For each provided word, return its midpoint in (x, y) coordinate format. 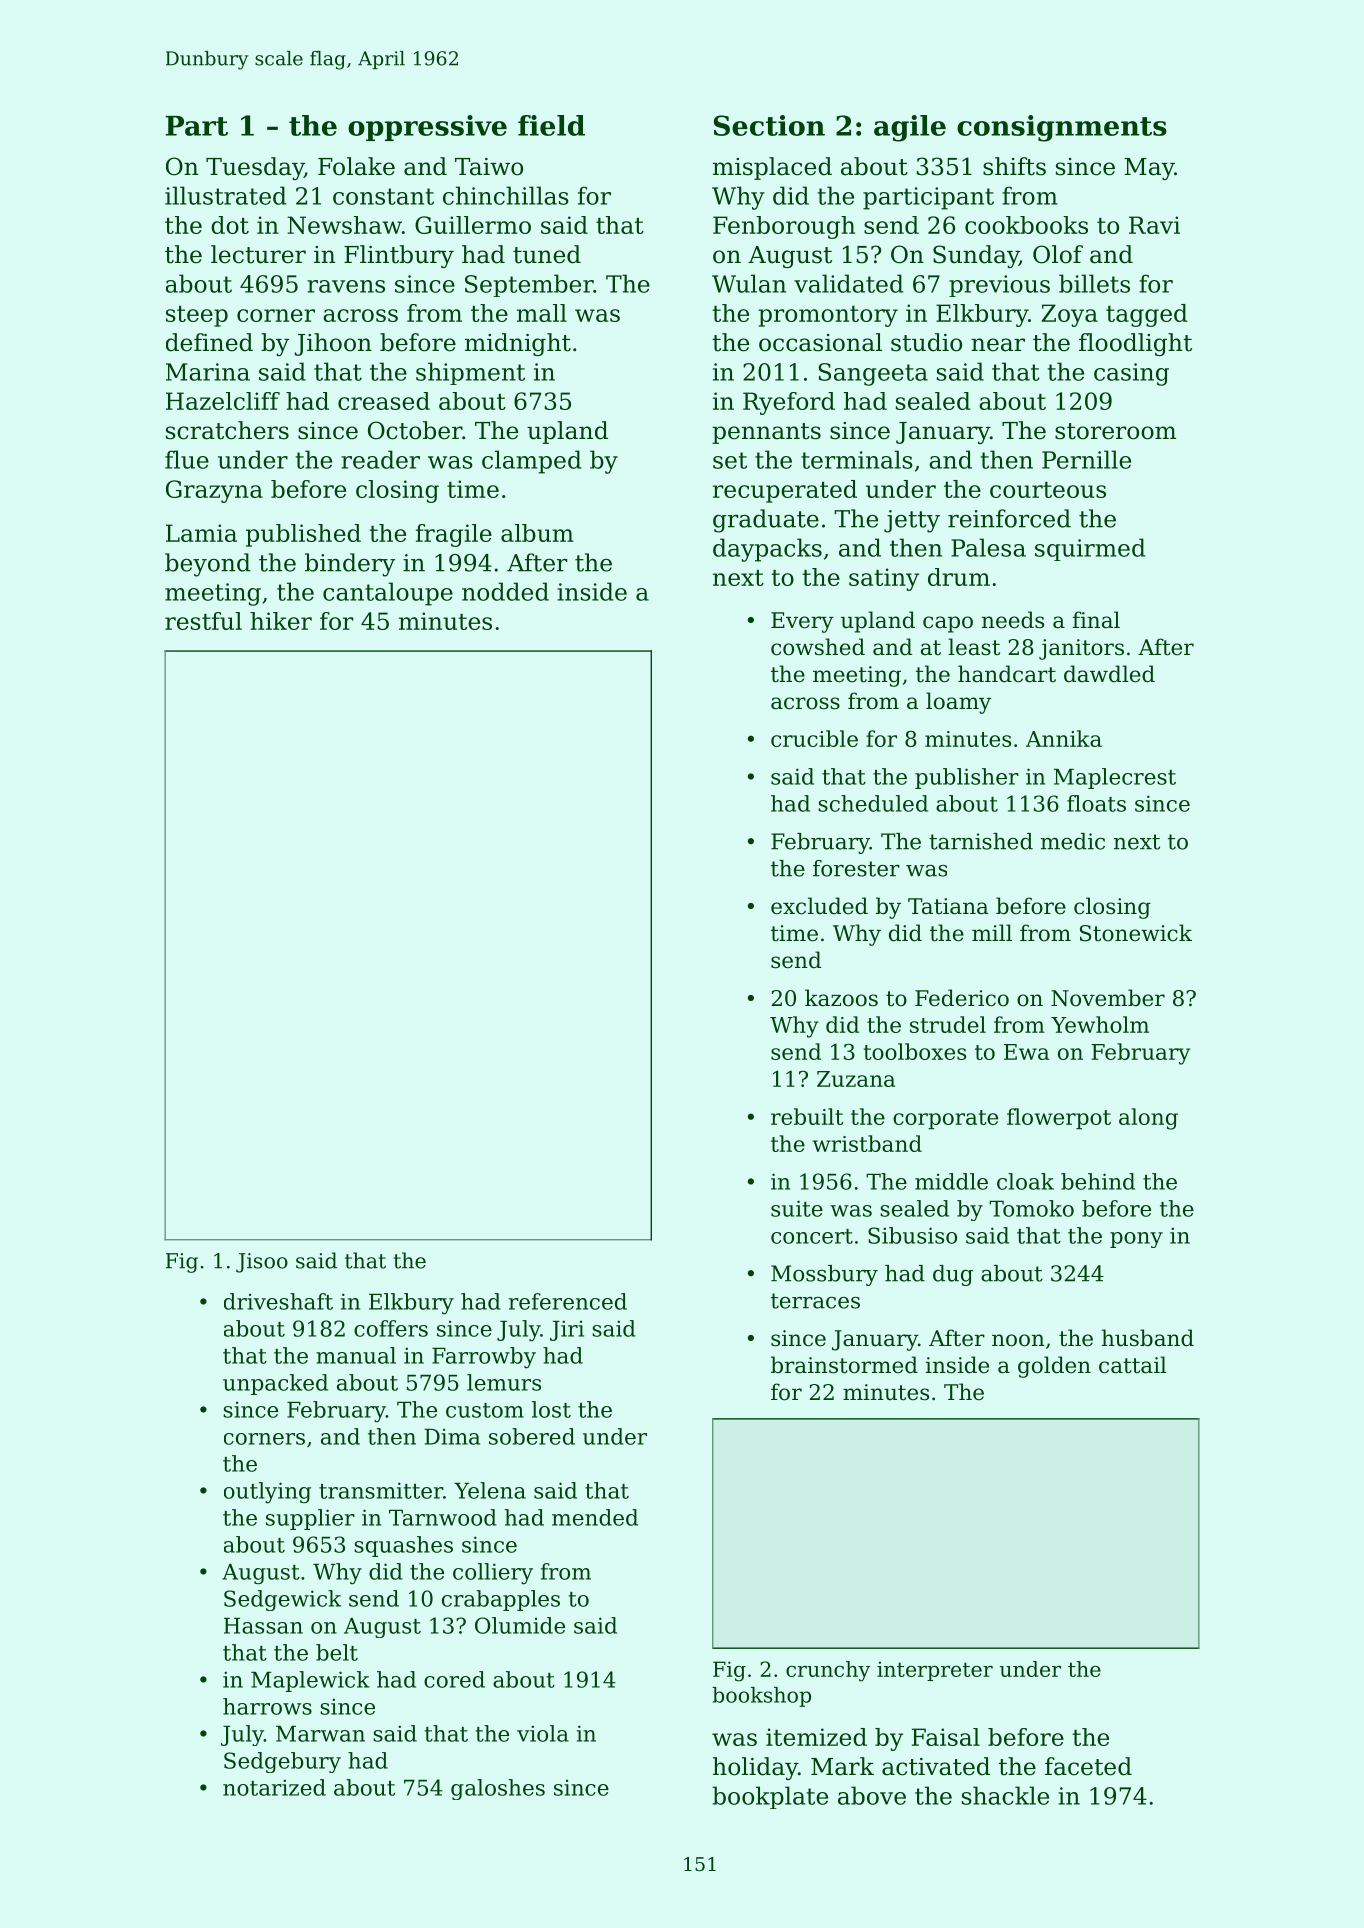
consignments (1062, 128)
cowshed (818, 647)
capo (948, 624)
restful (203, 621)
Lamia (201, 533)
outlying (267, 1493)
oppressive (427, 128)
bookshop (761, 1697)
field (551, 125)
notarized (274, 1787)
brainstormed (844, 1365)
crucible (814, 738)
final (1096, 620)
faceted (1088, 1766)
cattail (1133, 1365)
